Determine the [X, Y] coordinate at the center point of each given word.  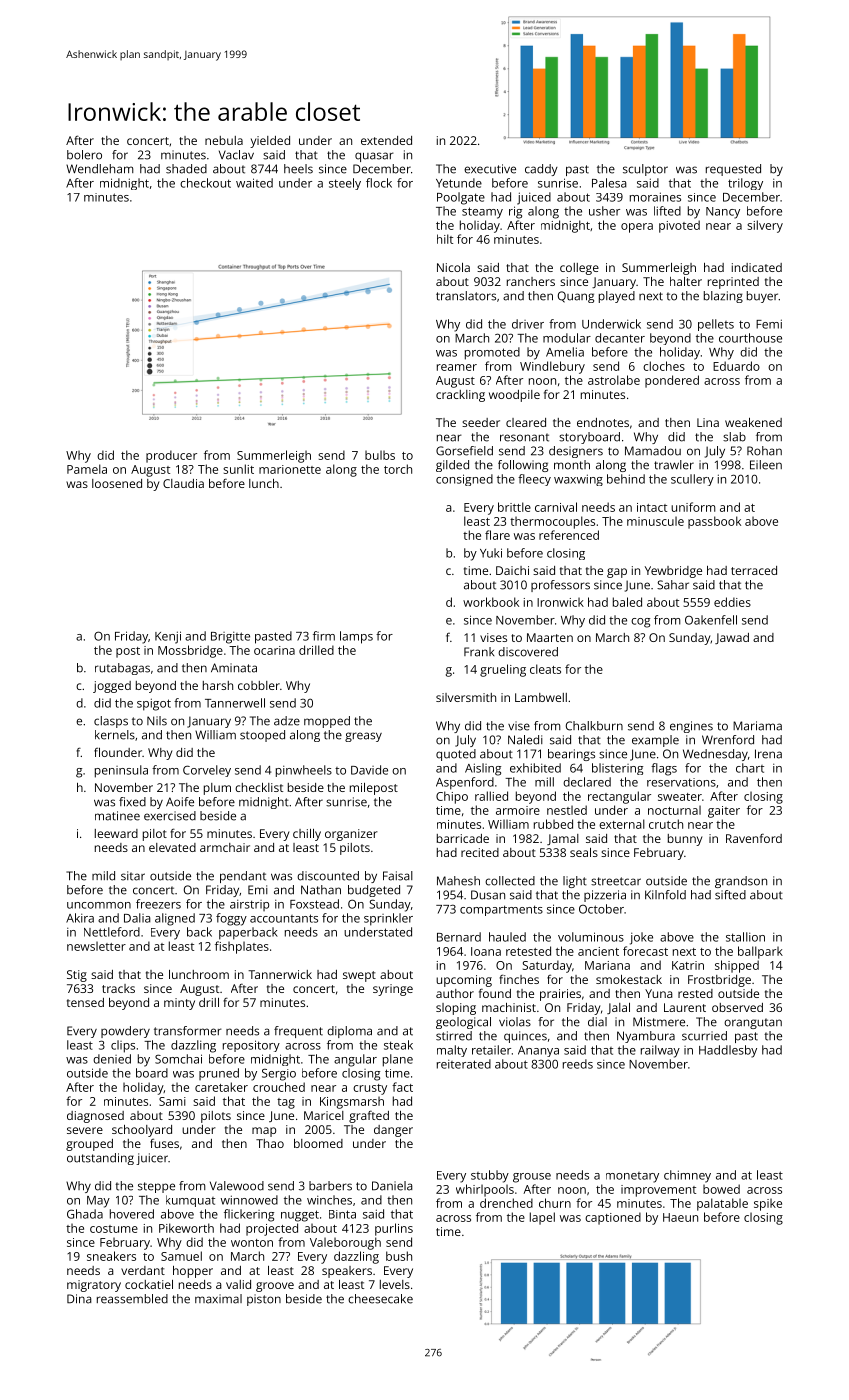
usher [604, 211]
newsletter [96, 946]
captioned [613, 1218]
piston [264, 1300]
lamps [356, 637]
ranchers [531, 281]
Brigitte [230, 637]
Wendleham [100, 169]
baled [627, 602]
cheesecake [380, 1299]
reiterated [464, 1064]
